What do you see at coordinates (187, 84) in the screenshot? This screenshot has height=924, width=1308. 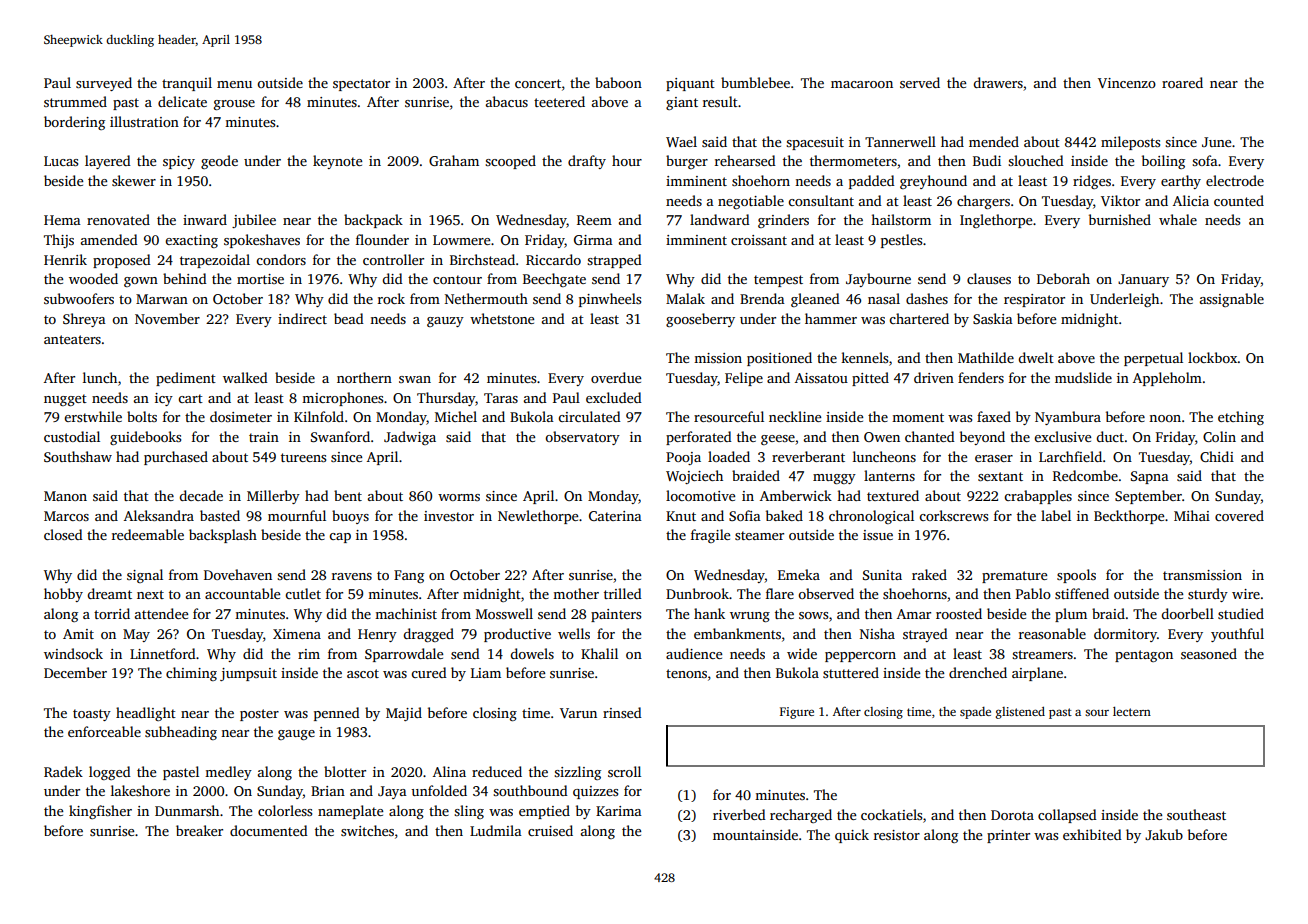 I see `tranquil` at bounding box center [187, 84].
